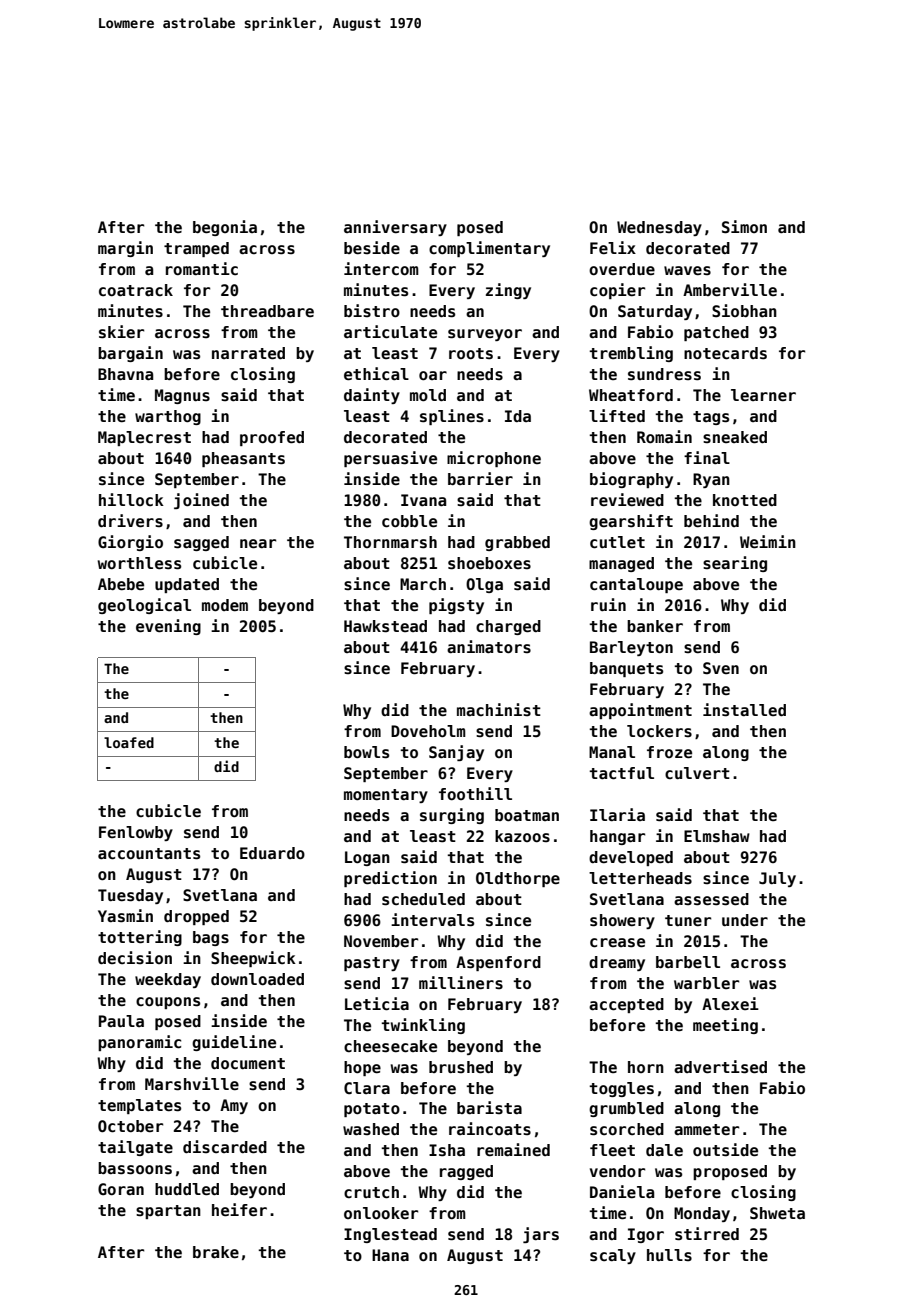  I want to click on begonia, so click(225, 228).
